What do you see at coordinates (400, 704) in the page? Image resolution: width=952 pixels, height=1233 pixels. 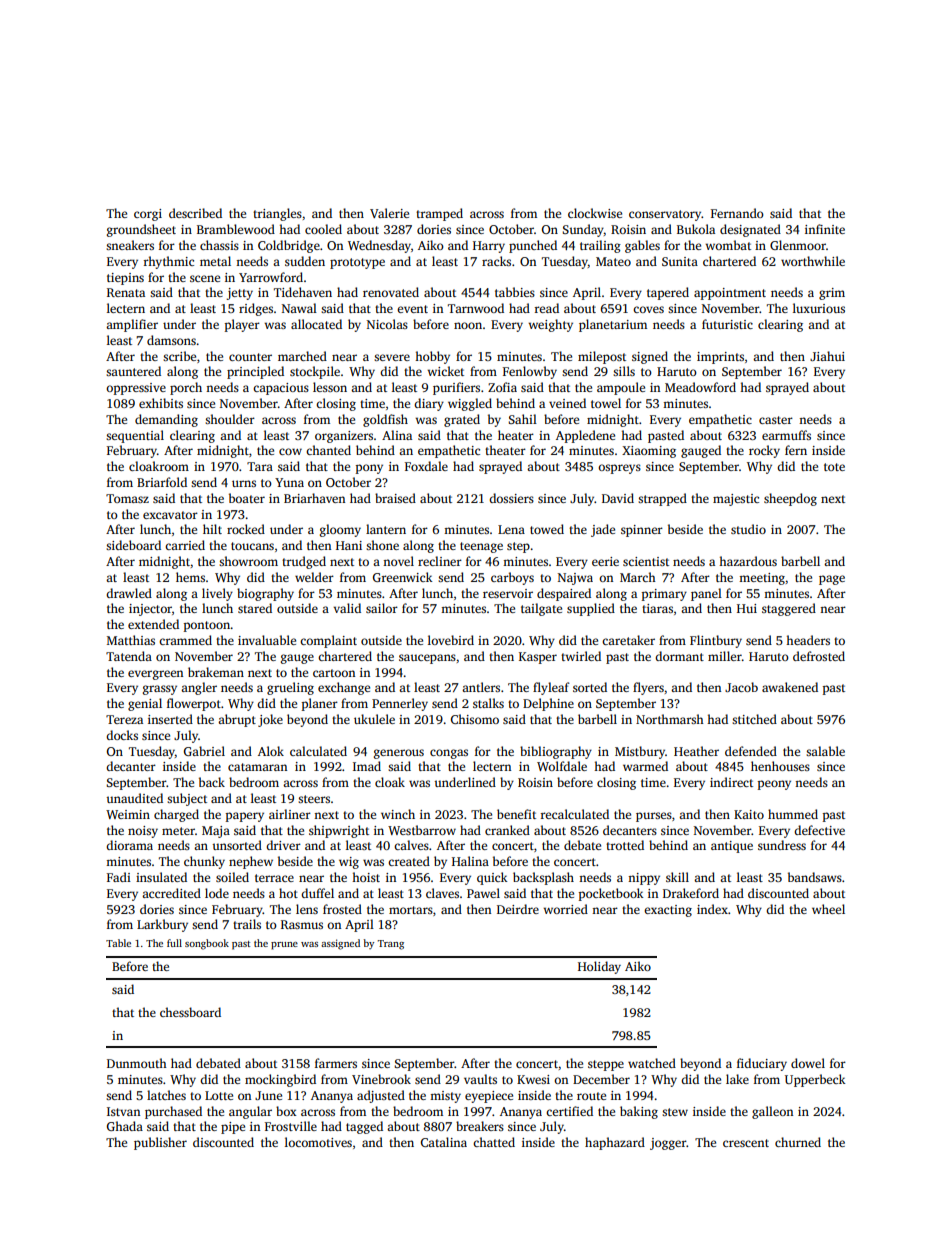 I see `Pennerley` at bounding box center [400, 704].
